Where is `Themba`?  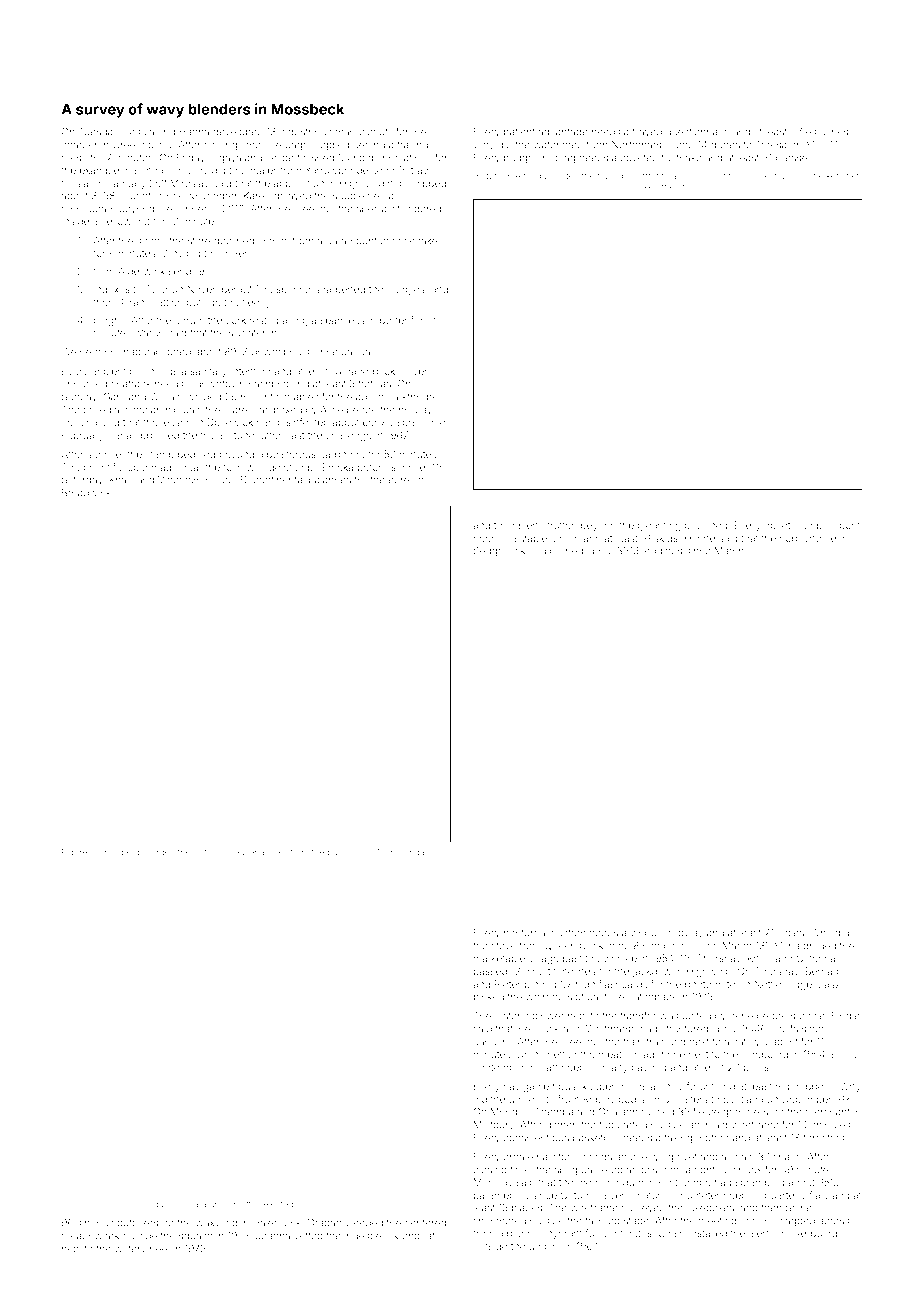 Themba is located at coordinates (554, 1112).
